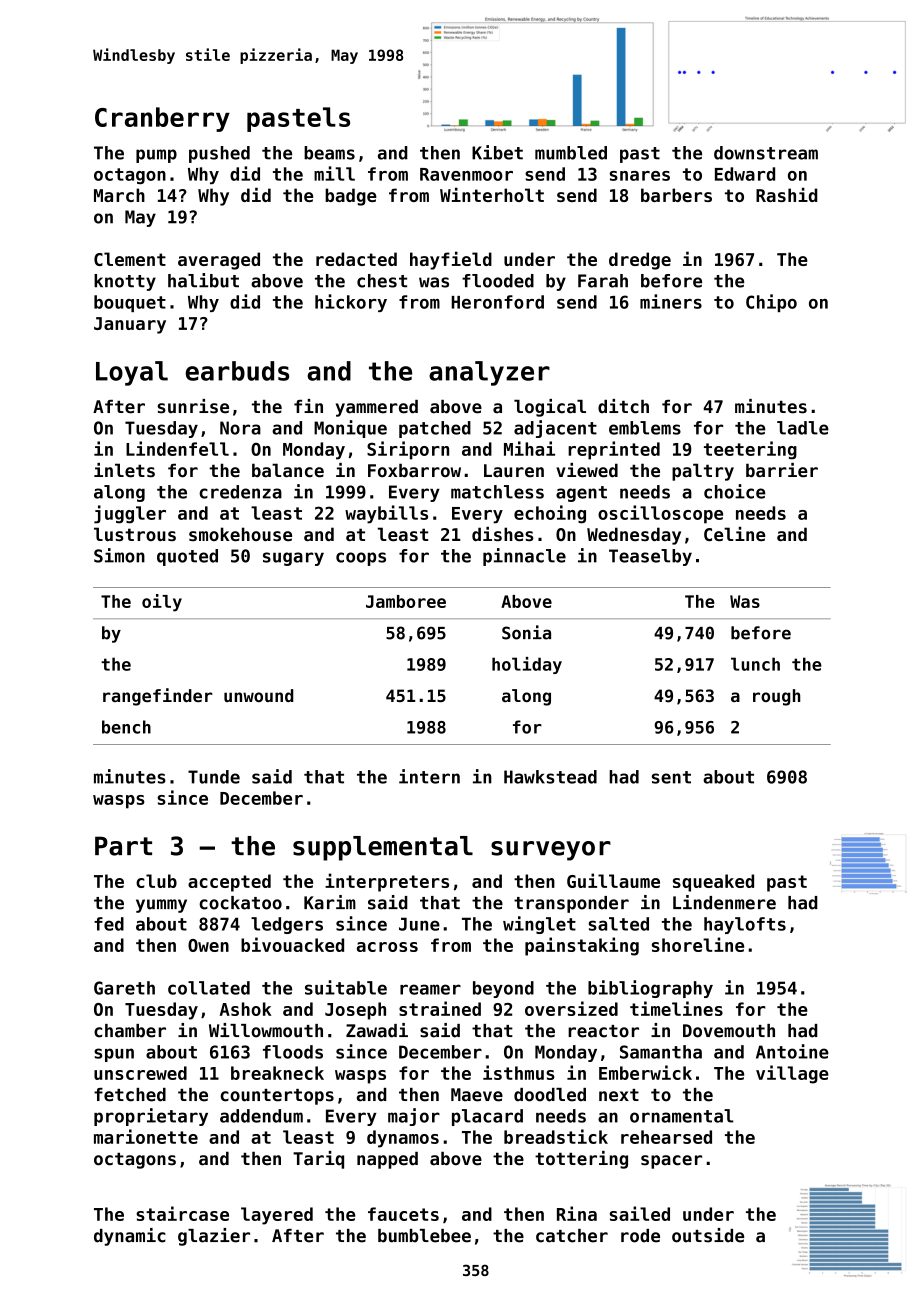  What do you see at coordinates (387, 1160) in the image?
I see `napped` at bounding box center [387, 1160].
